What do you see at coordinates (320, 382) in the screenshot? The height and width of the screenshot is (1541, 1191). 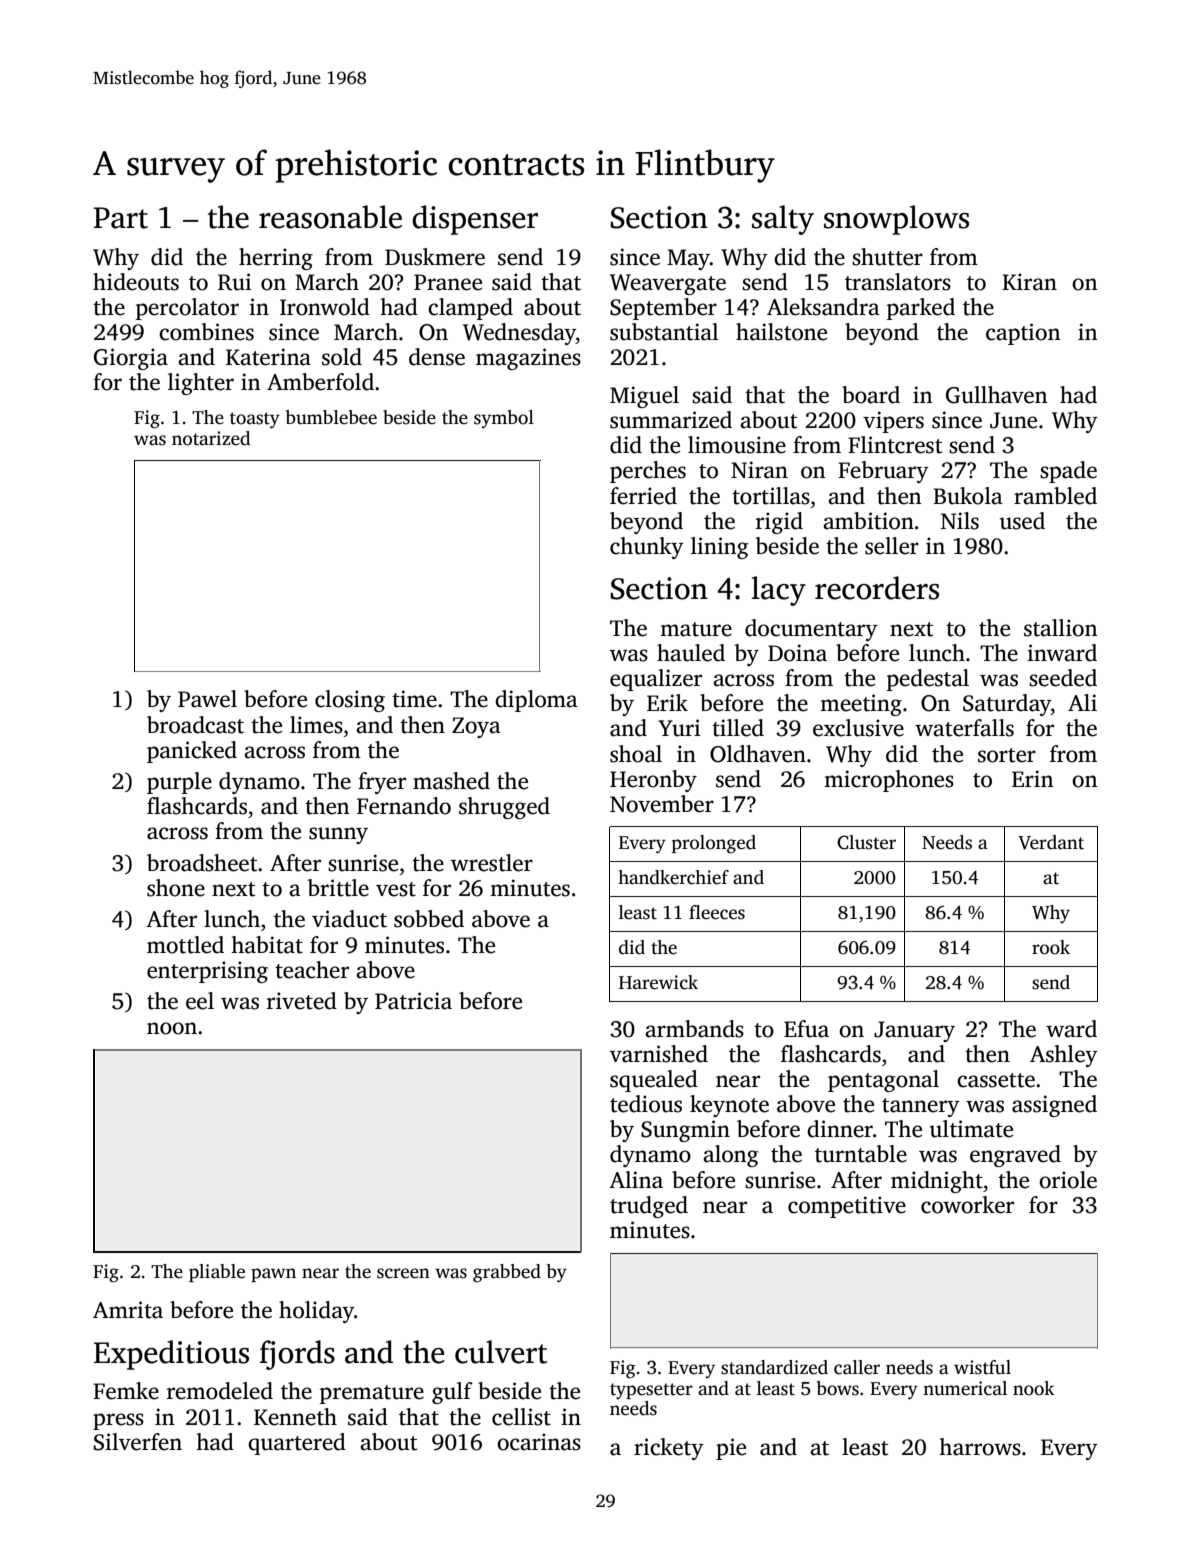 I see `Amberfold` at bounding box center [320, 382].
